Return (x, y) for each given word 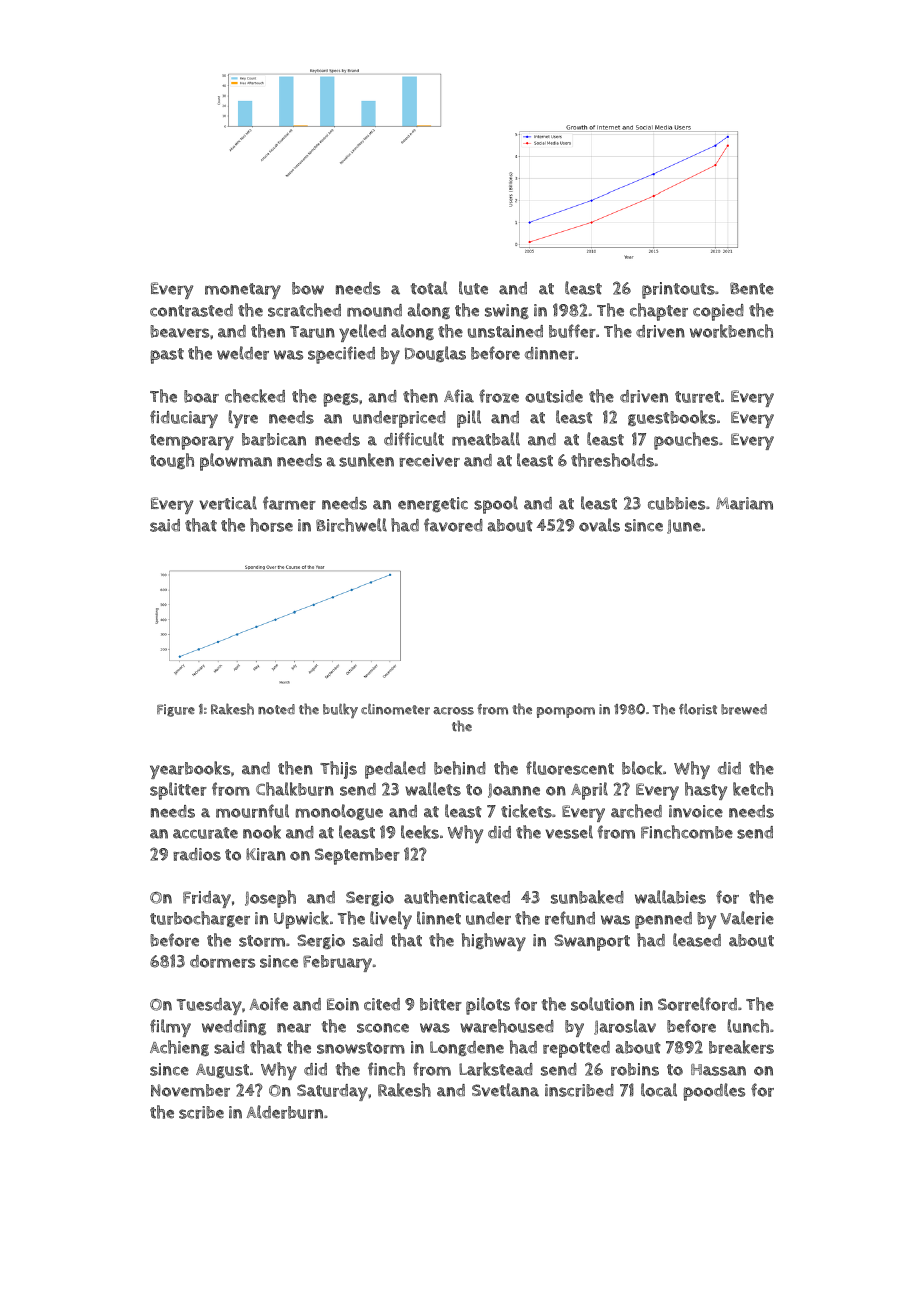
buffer (572, 331)
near (294, 1028)
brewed (744, 709)
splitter (178, 791)
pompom (566, 712)
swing (507, 311)
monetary (243, 291)
